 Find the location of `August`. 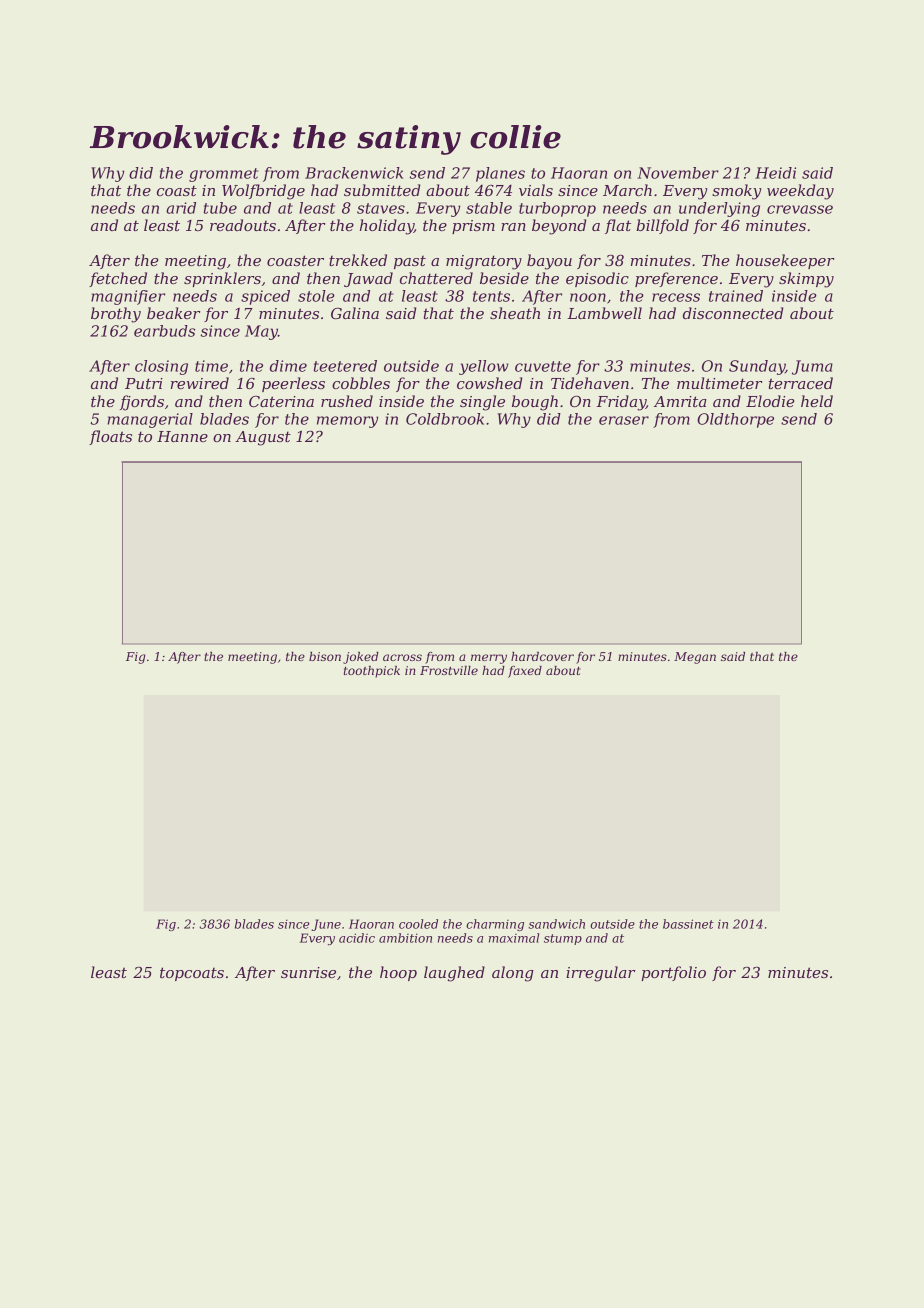

August is located at coordinates (263, 438).
